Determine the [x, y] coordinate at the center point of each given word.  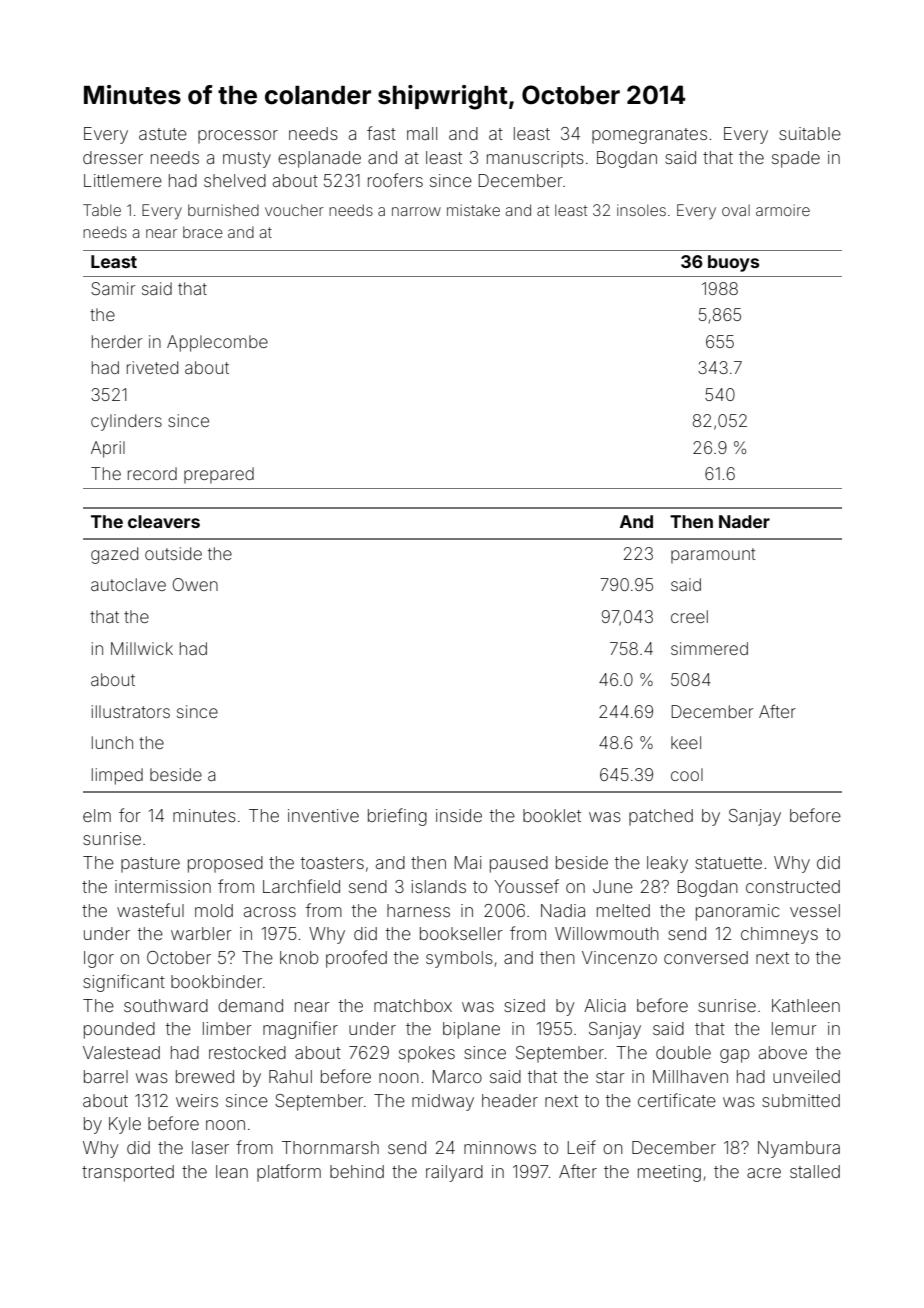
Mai [468, 862]
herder [117, 341]
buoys [733, 263]
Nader [744, 521]
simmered [709, 648]
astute [163, 134]
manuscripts [535, 159]
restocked [247, 1052]
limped [117, 776]
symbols [459, 959]
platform [289, 1173]
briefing [397, 817]
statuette [728, 863]
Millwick [142, 648]
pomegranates [649, 136]
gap [734, 1056]
